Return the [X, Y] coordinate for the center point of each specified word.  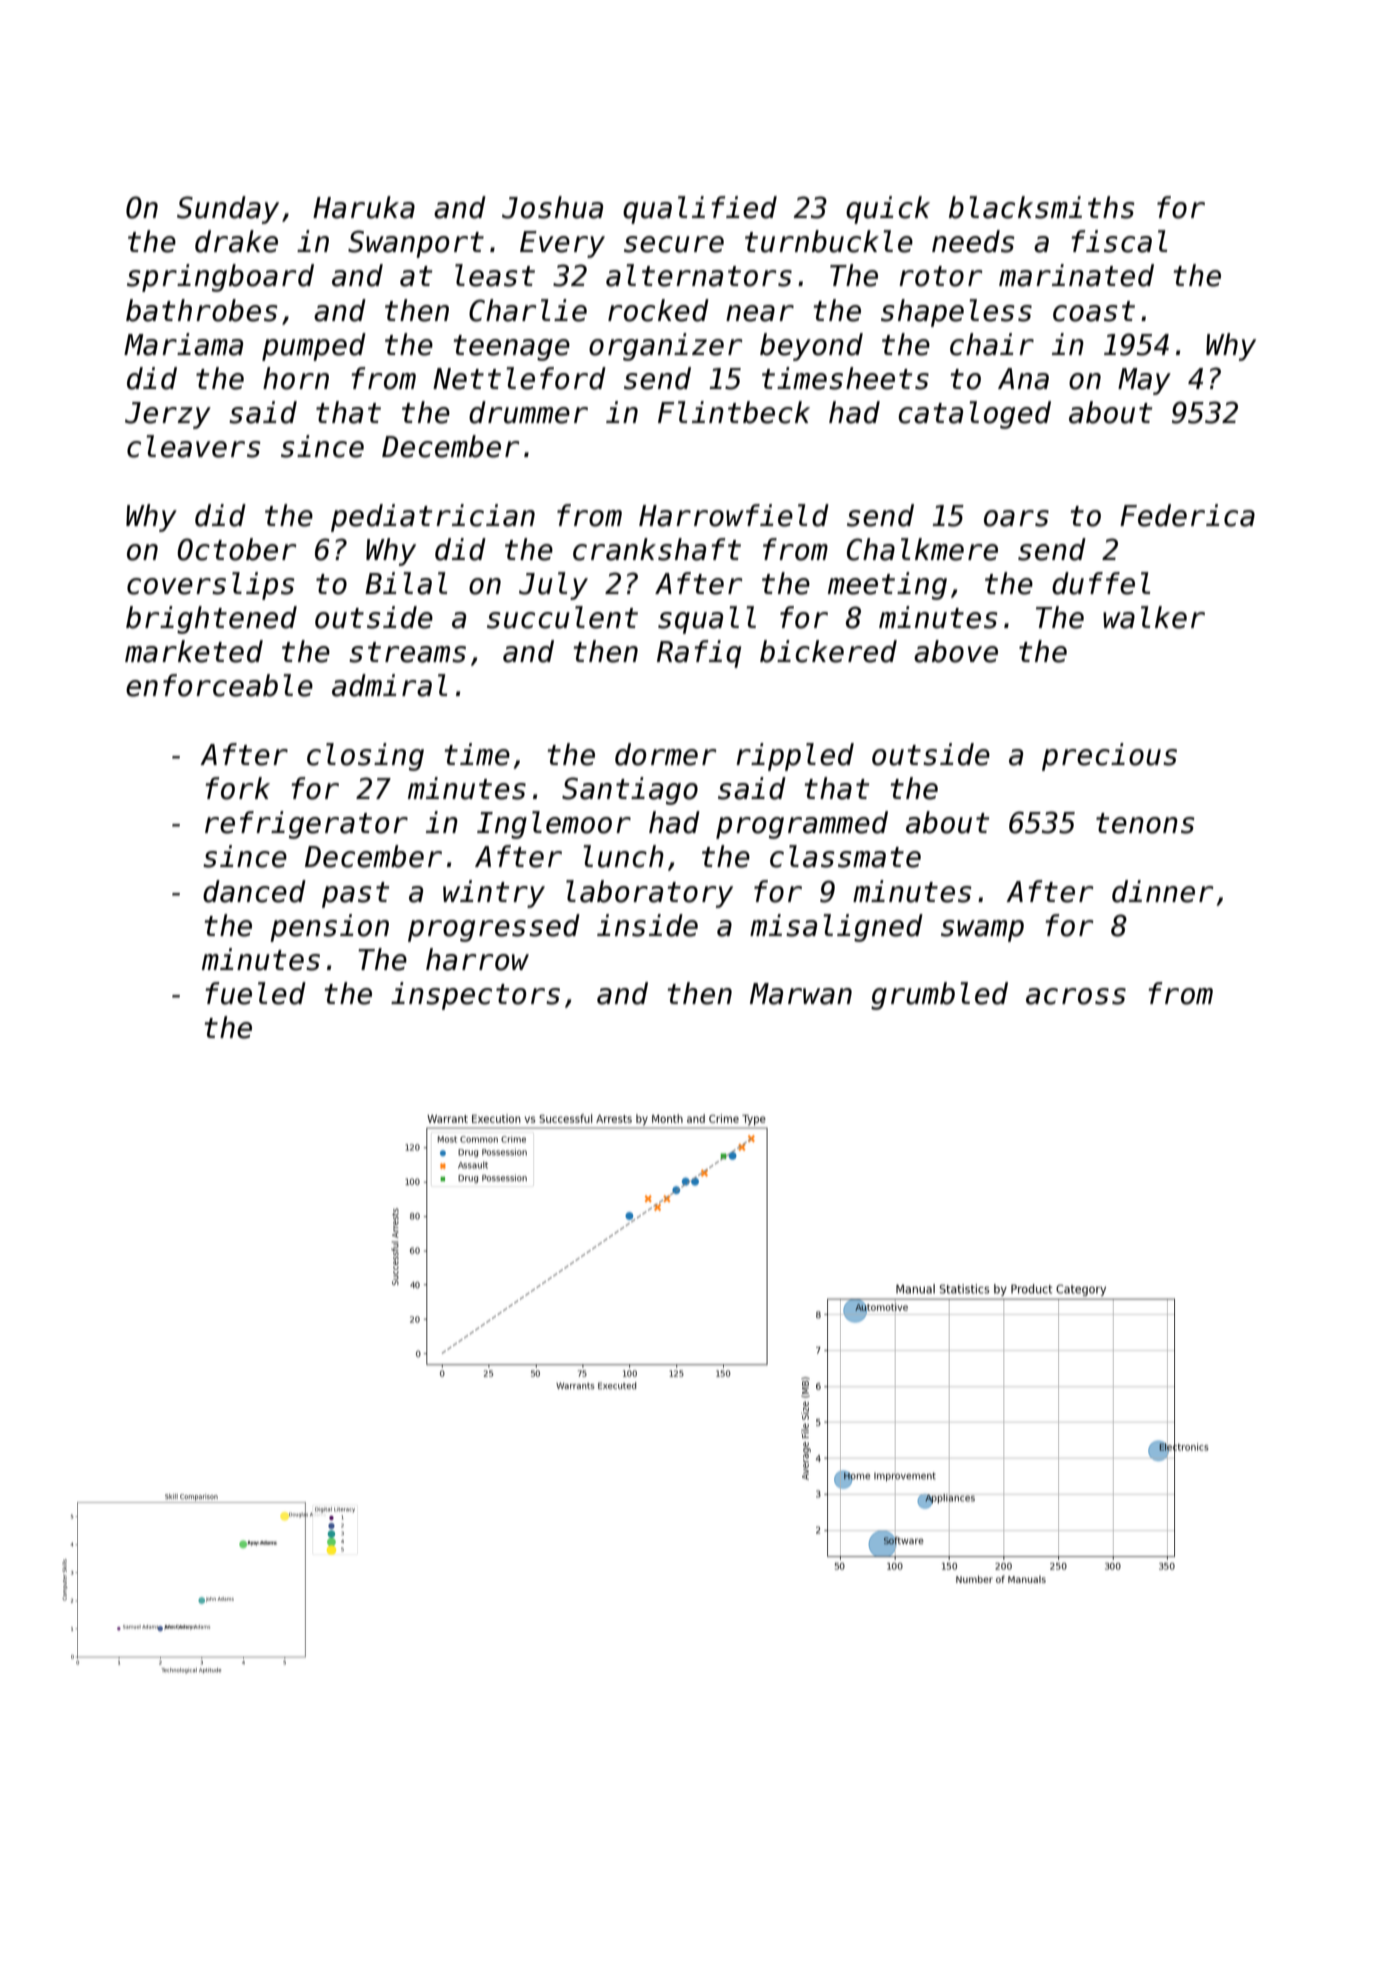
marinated [1076, 275]
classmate [845, 856]
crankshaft [657, 549]
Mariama [183, 344]
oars [1016, 518]
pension [329, 928]
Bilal [406, 583]
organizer [666, 347]
